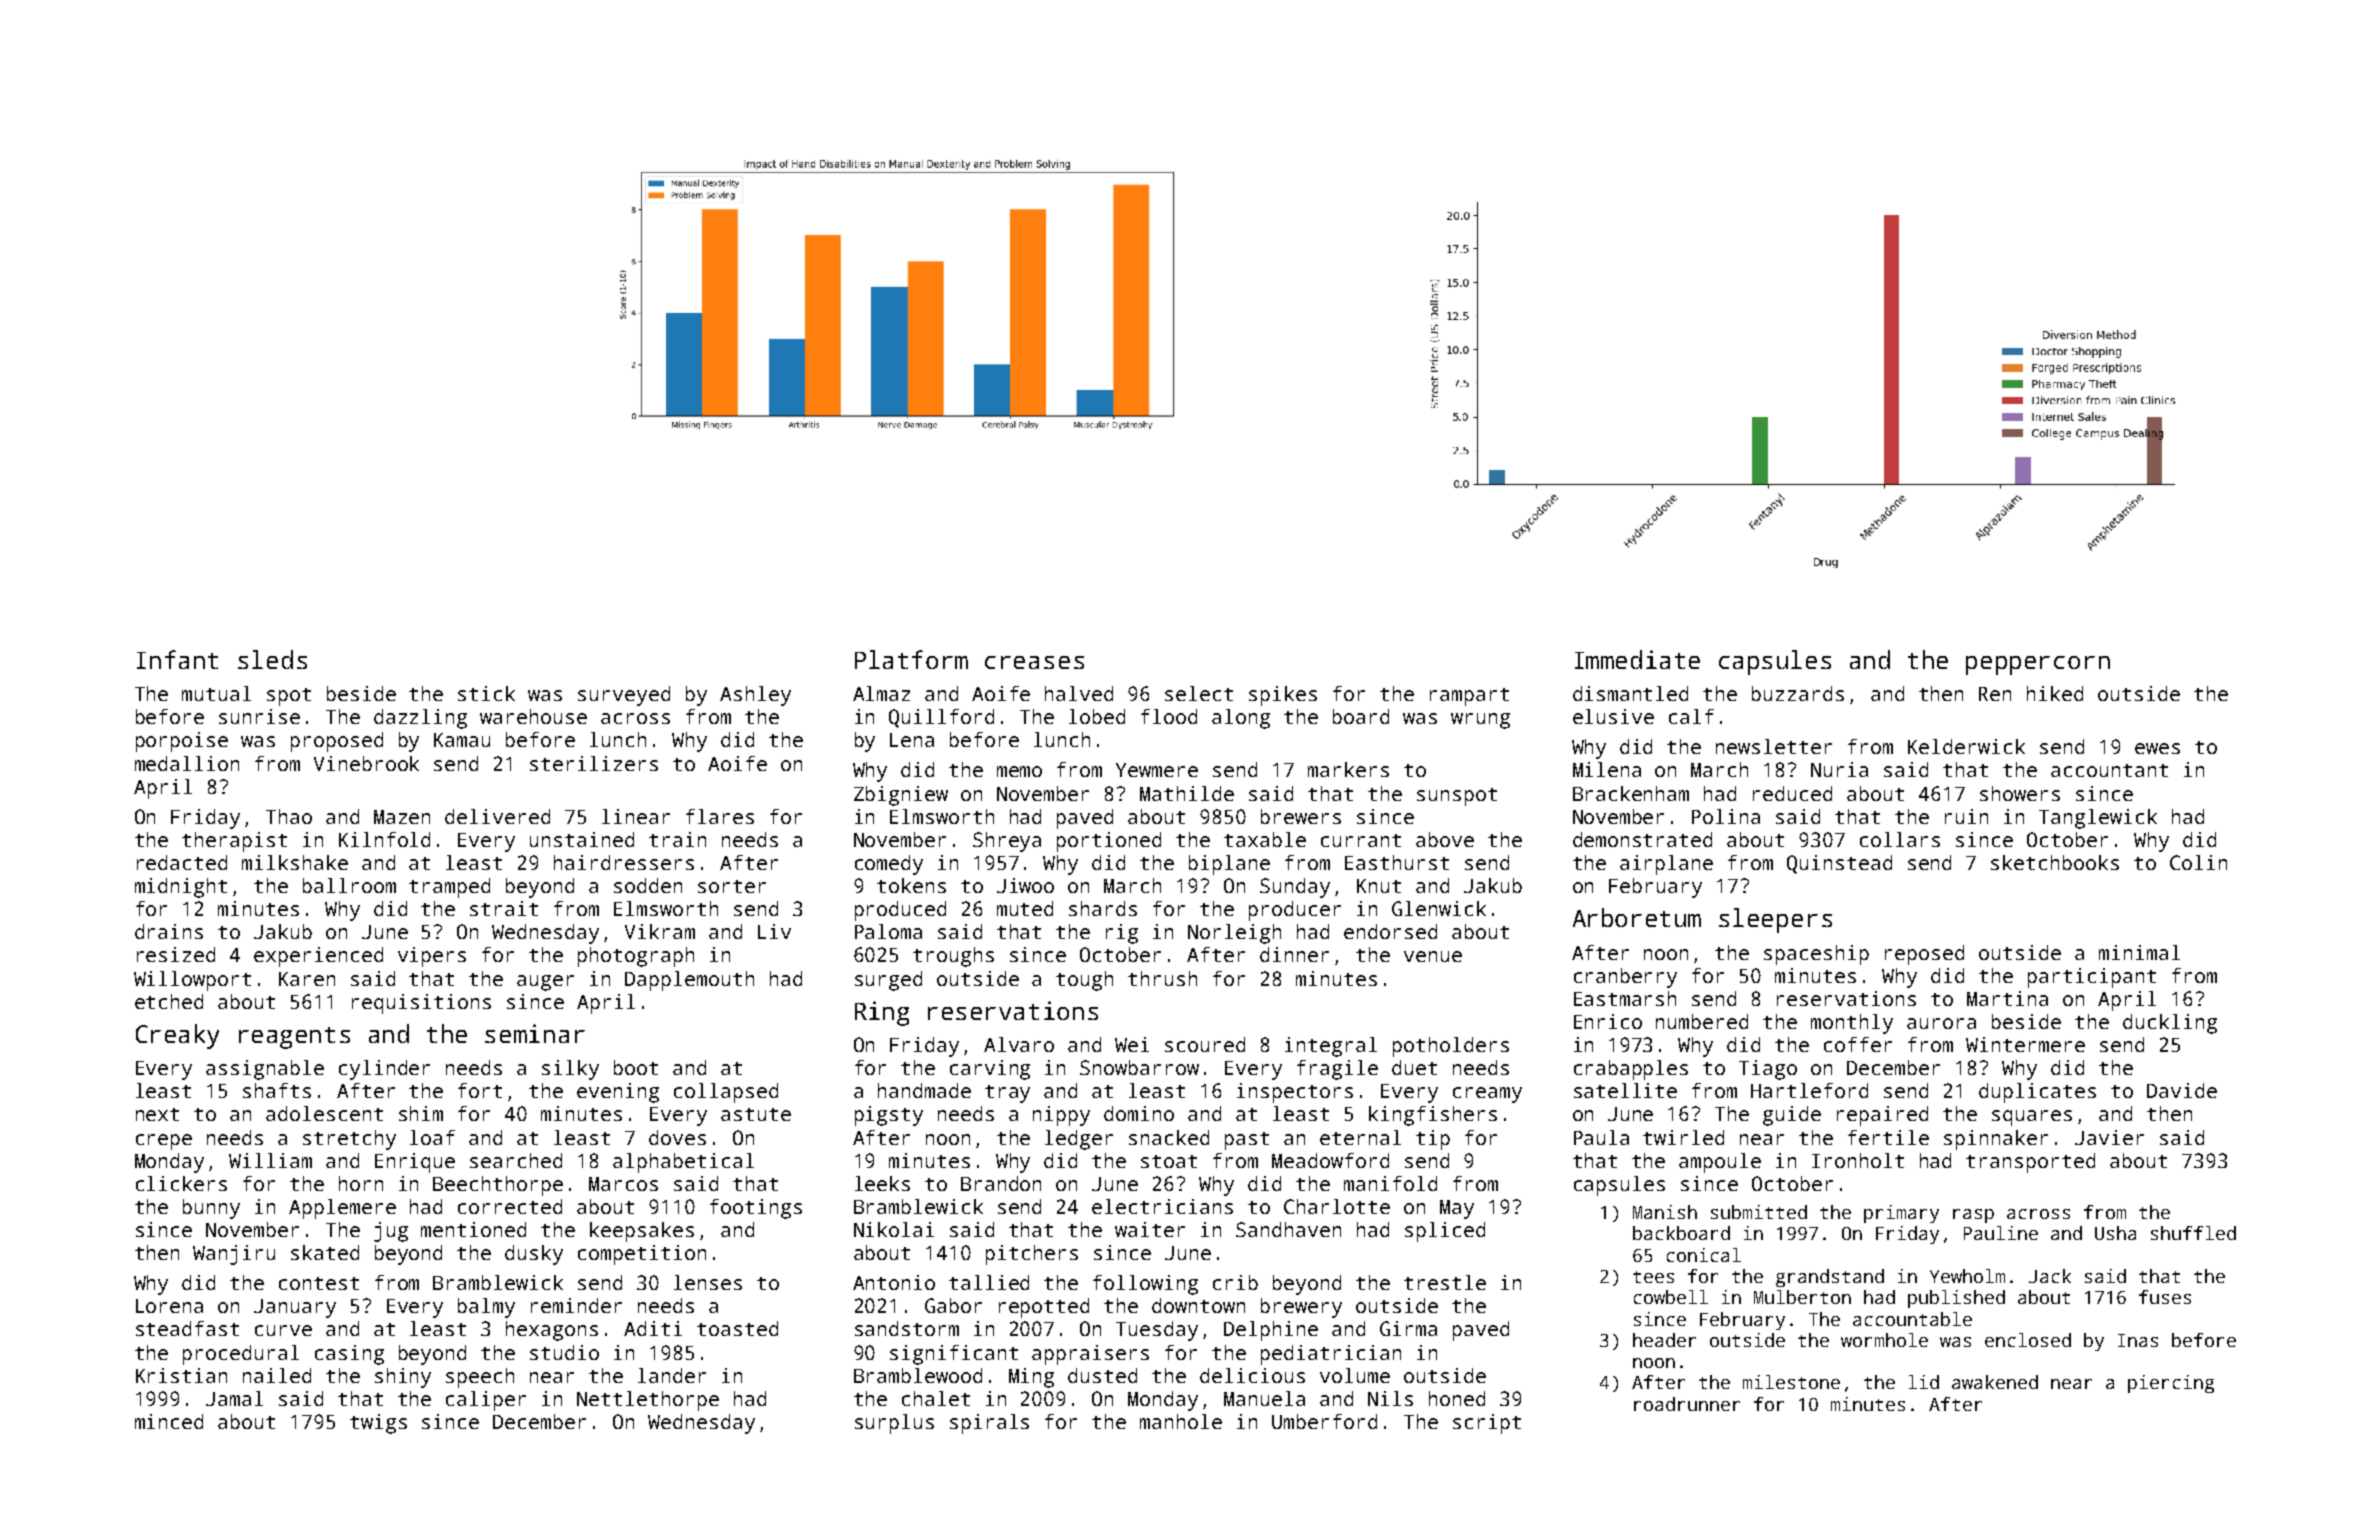 This screenshot has height=1540, width=2380. What do you see at coordinates (564, 1352) in the screenshot?
I see `studio` at bounding box center [564, 1352].
